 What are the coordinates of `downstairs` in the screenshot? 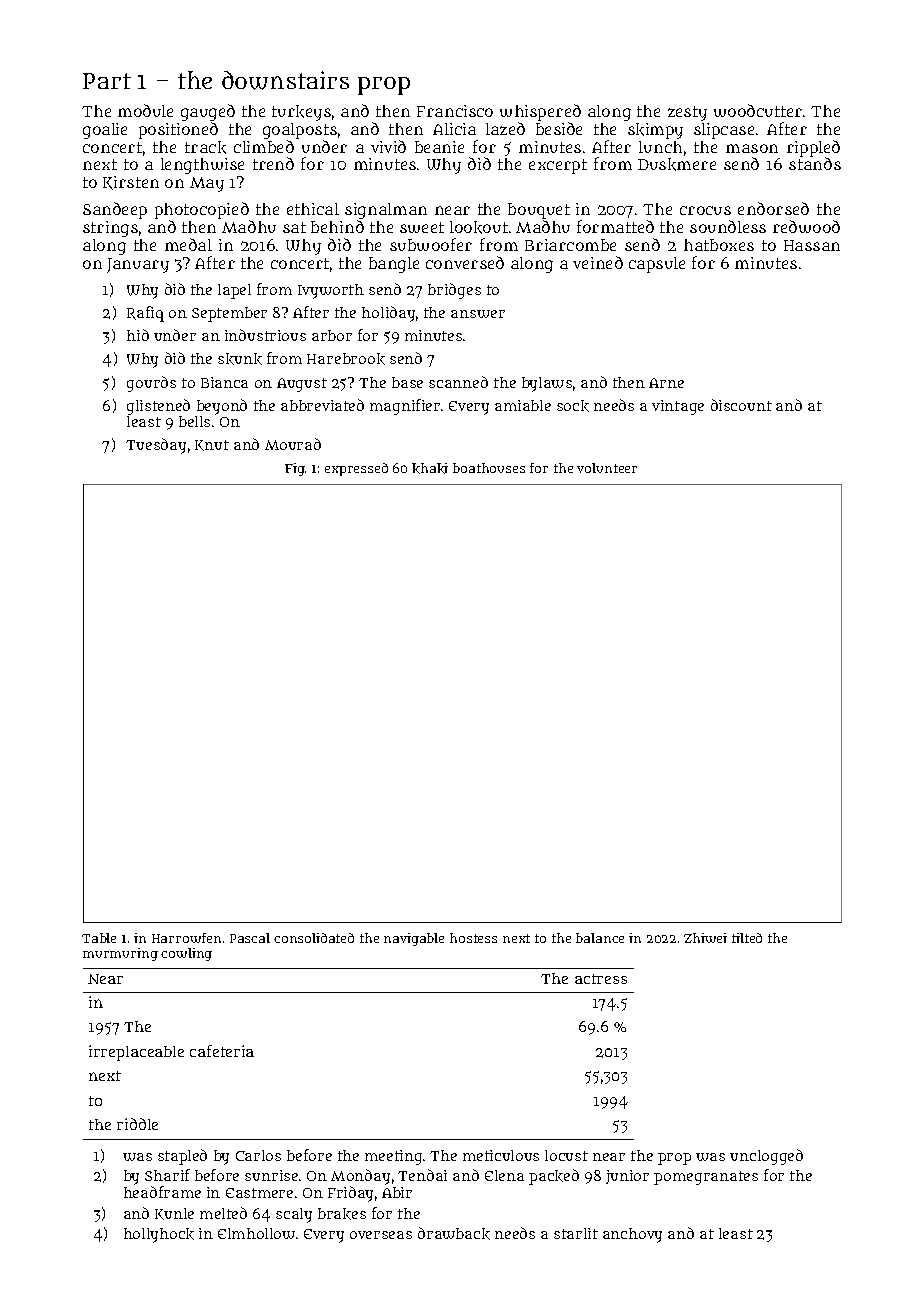 It's located at (285, 80).
